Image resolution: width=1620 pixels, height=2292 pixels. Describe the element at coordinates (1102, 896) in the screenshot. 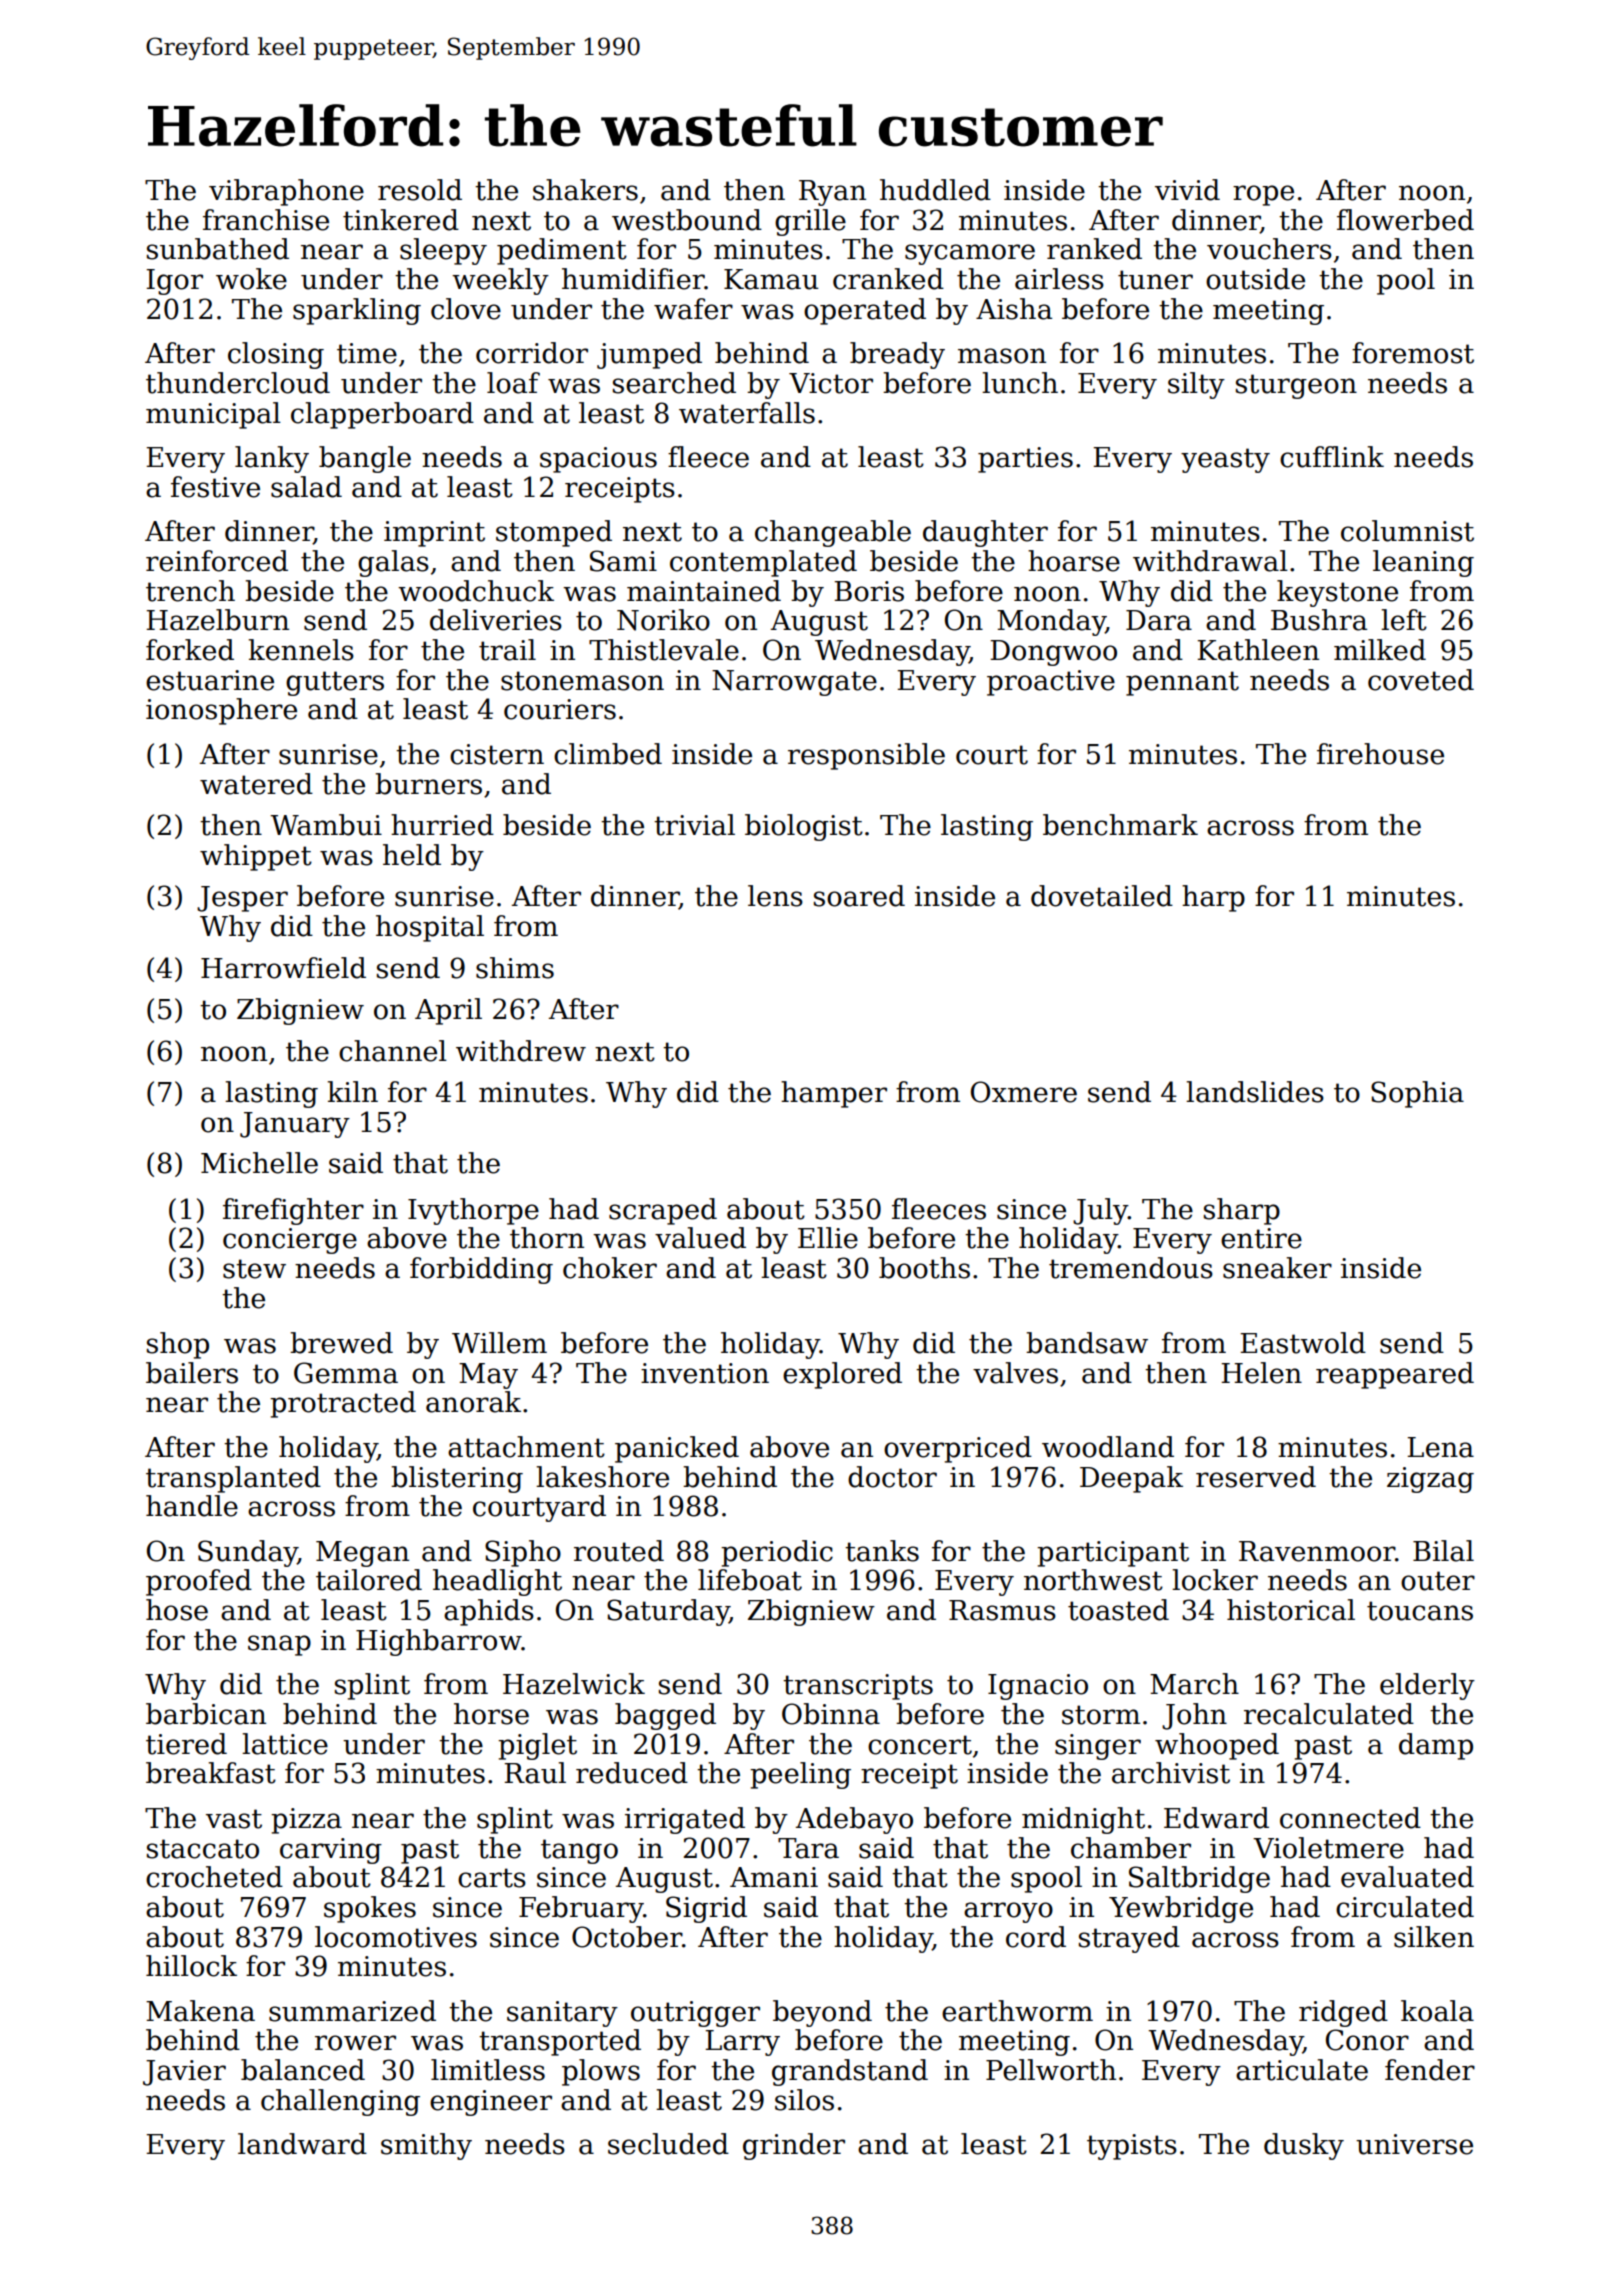

I see `dovetailed` at that location.
